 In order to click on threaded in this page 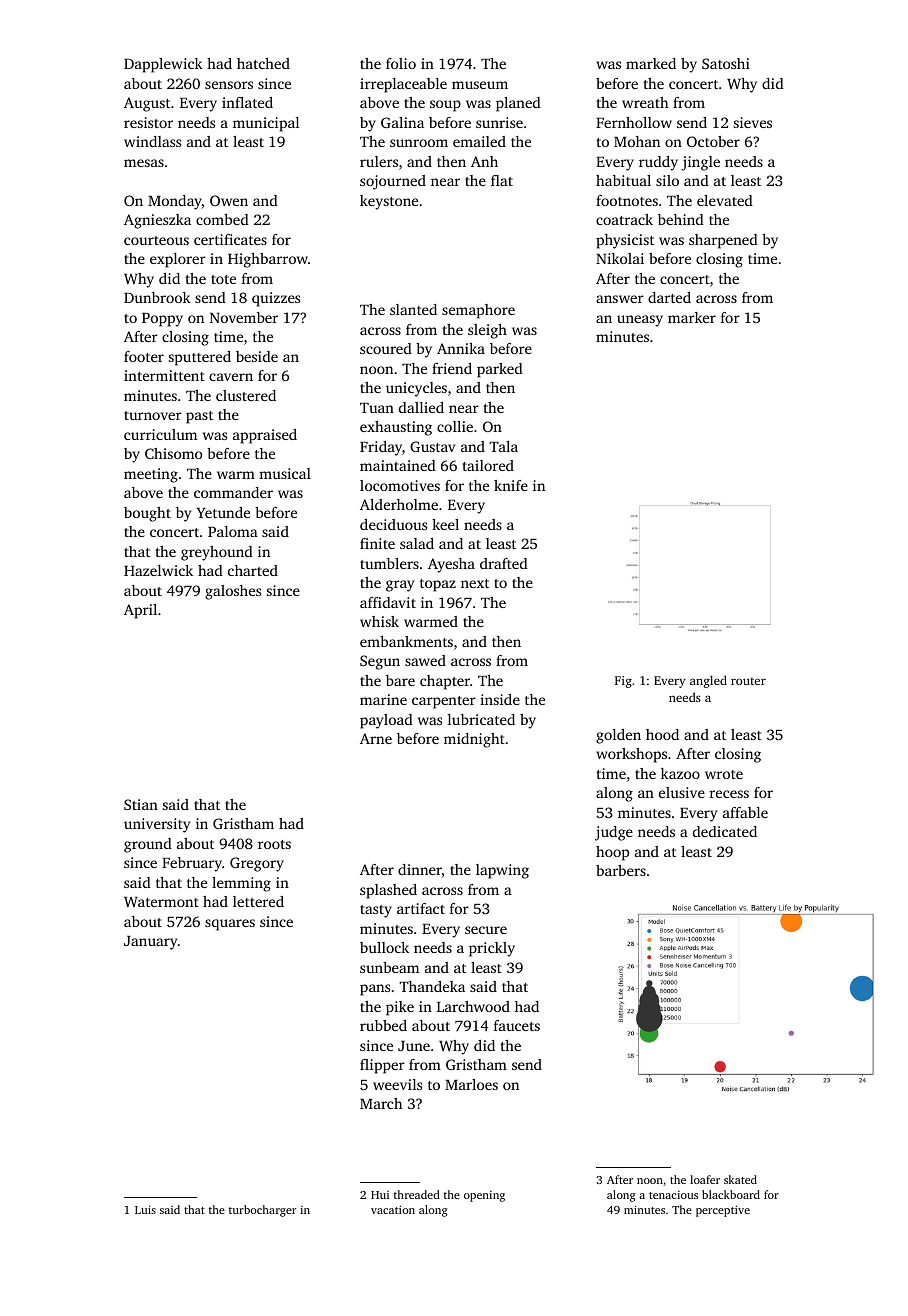, I will do `click(417, 1194)`.
